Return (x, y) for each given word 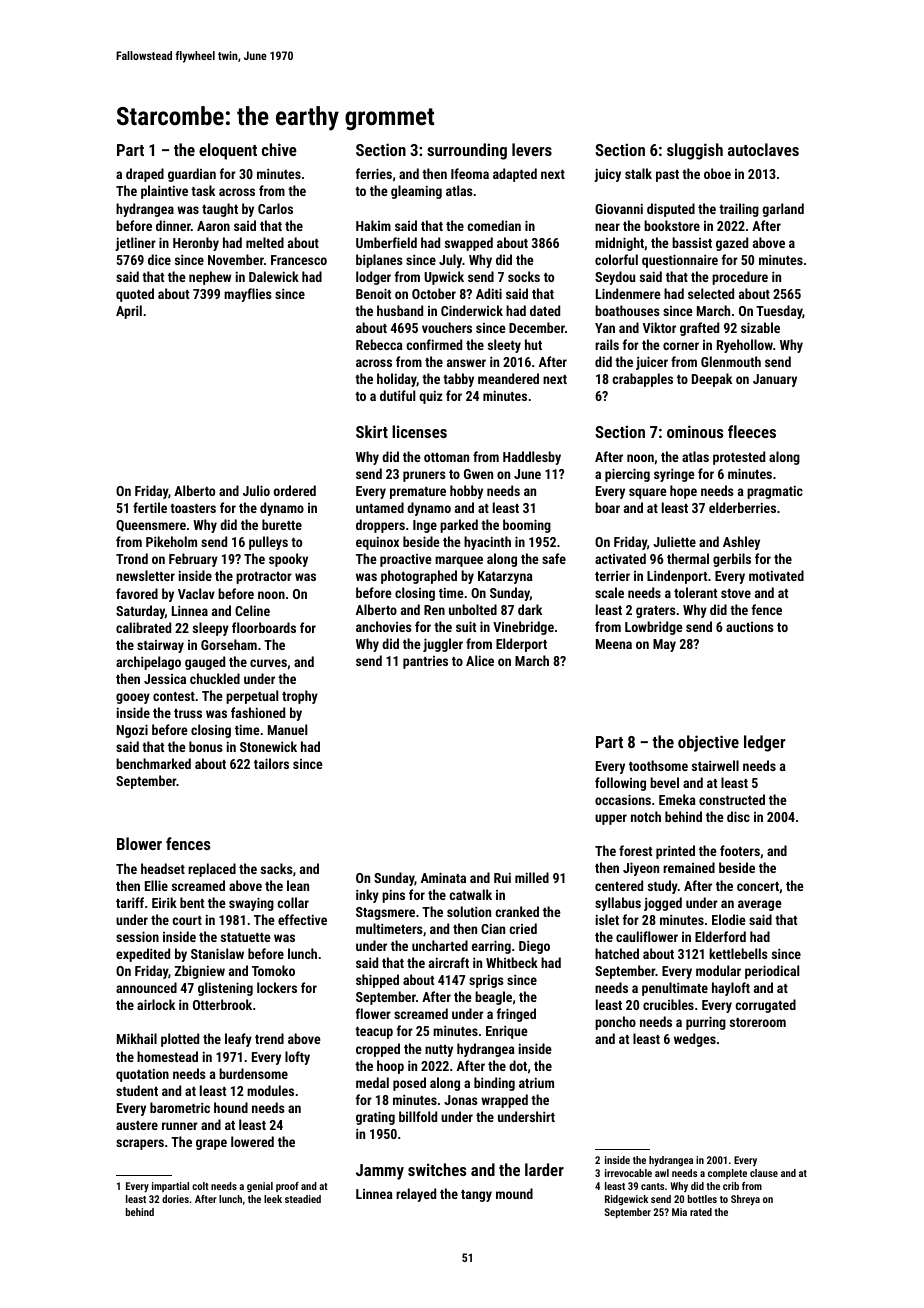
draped (145, 175)
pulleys (268, 543)
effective (302, 919)
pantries (425, 662)
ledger (764, 743)
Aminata (443, 877)
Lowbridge (654, 628)
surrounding (467, 151)
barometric (180, 1107)
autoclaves (763, 149)
